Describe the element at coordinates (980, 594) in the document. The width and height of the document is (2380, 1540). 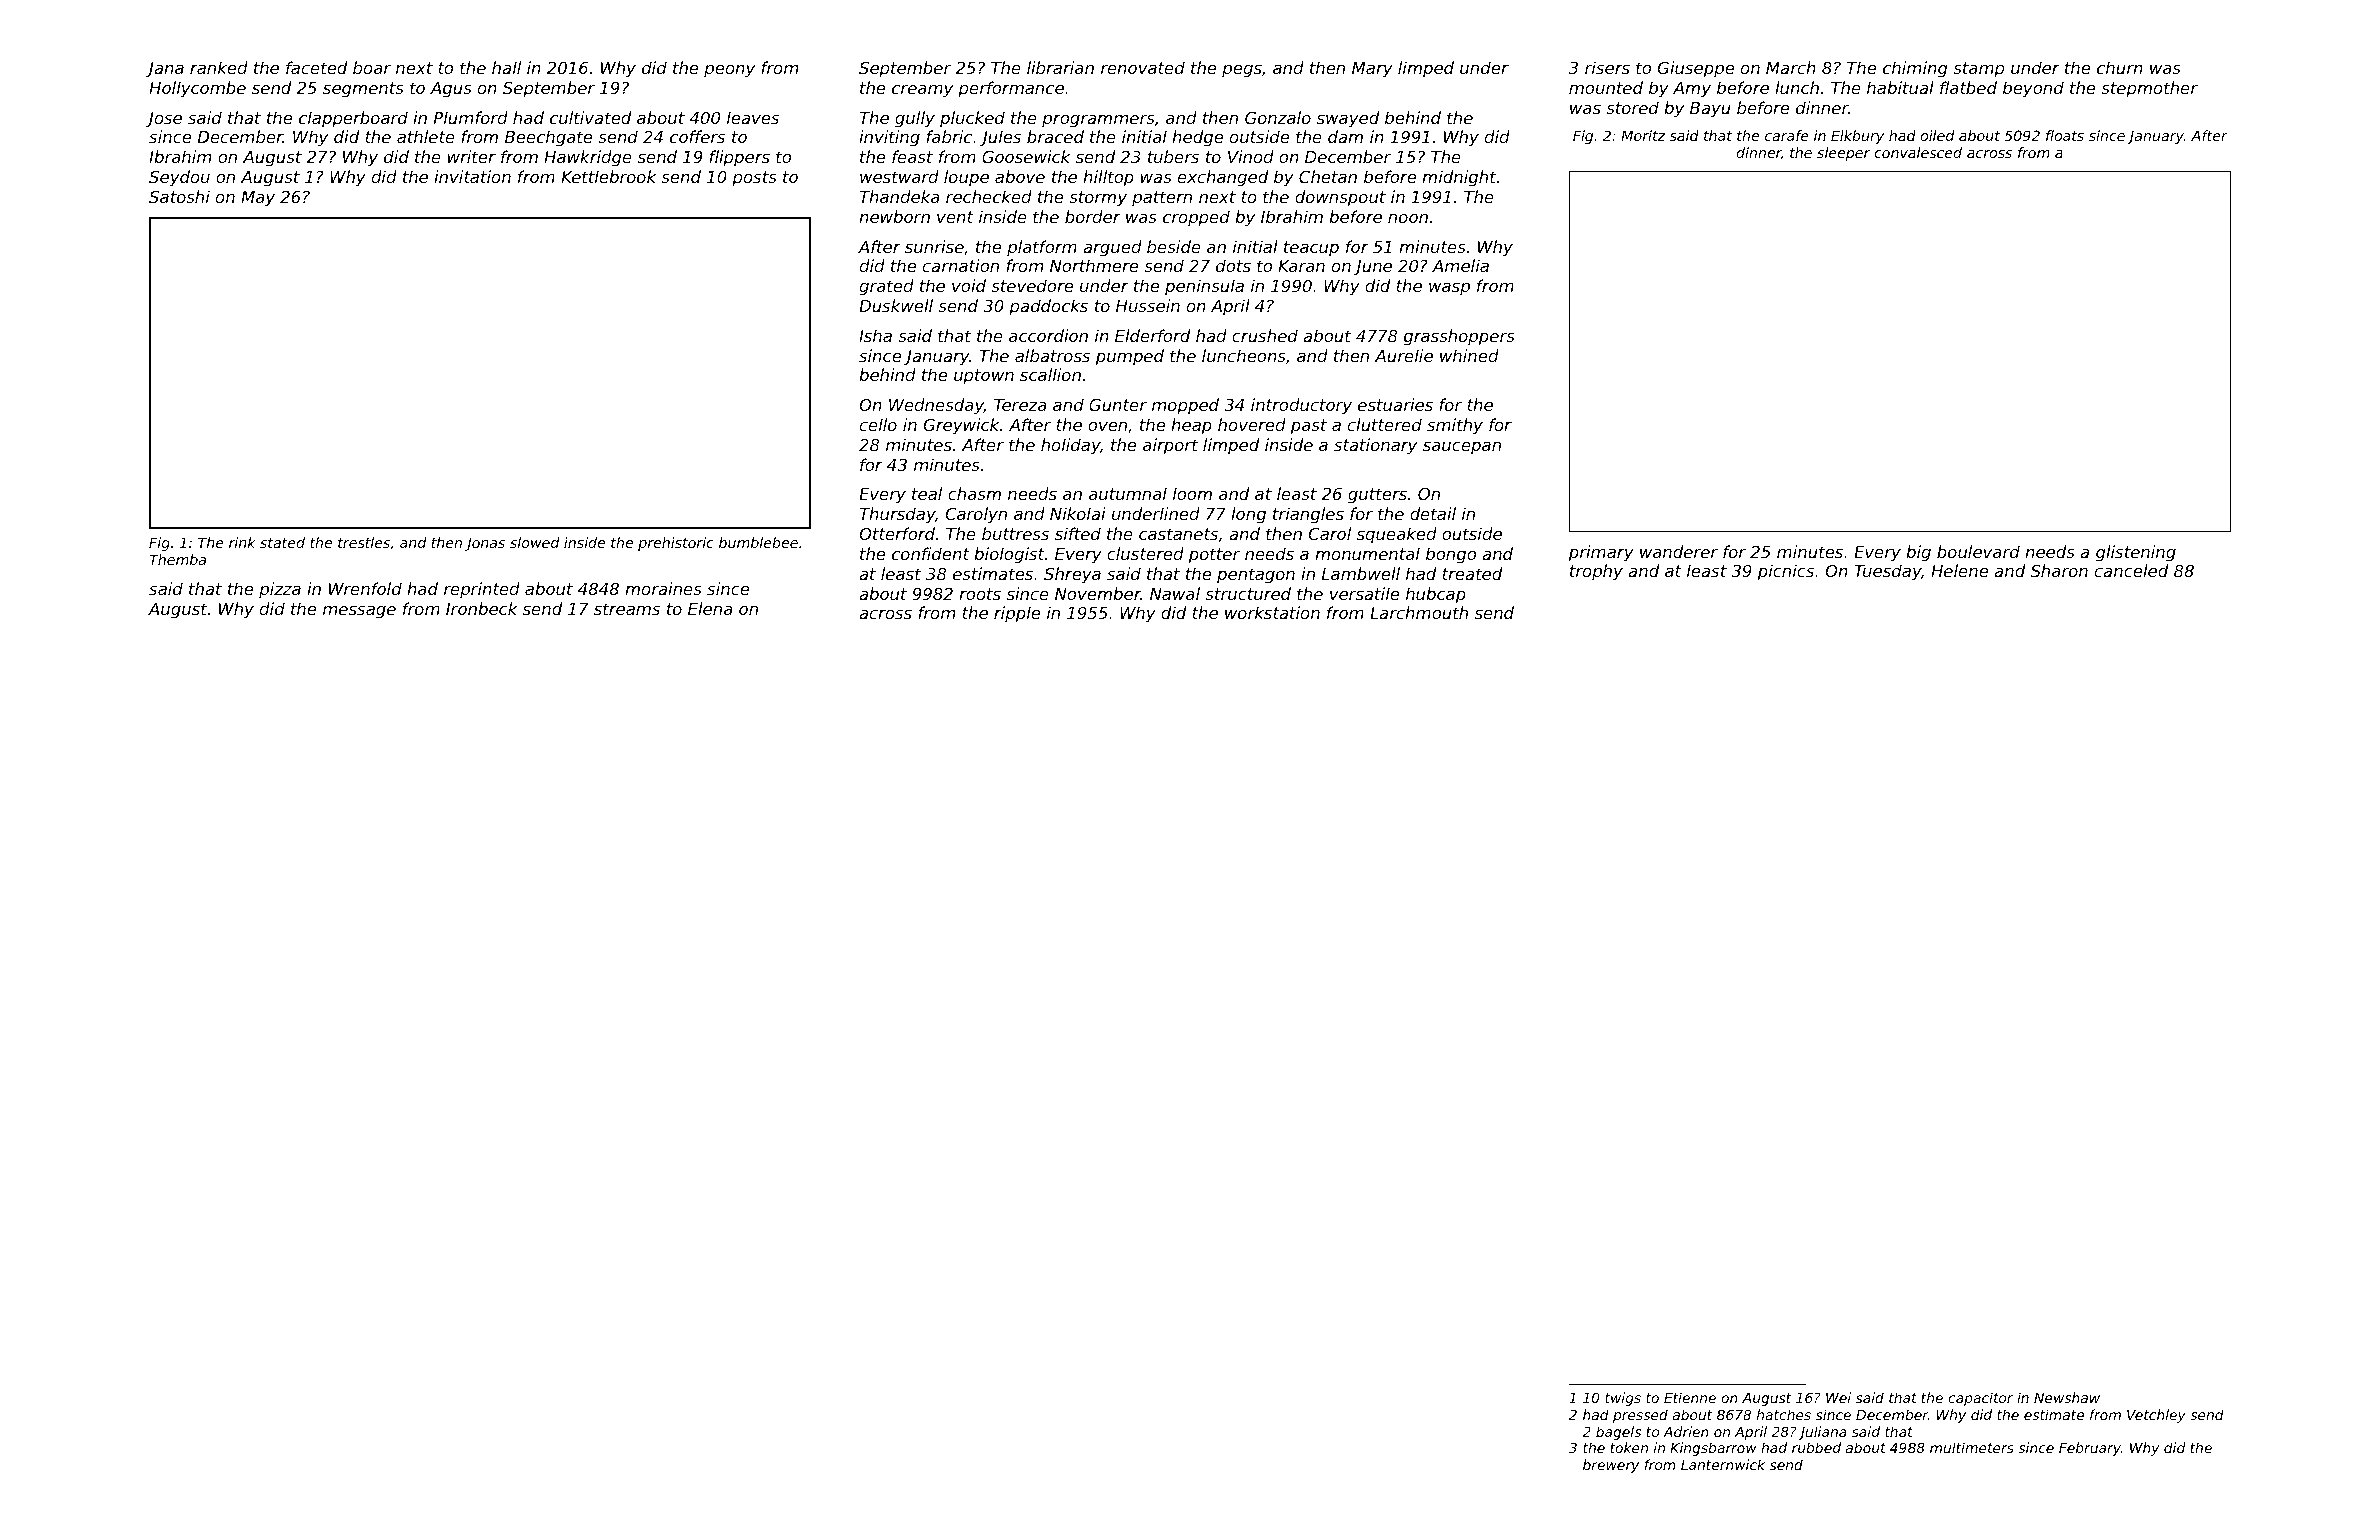
I see `roots` at that location.
